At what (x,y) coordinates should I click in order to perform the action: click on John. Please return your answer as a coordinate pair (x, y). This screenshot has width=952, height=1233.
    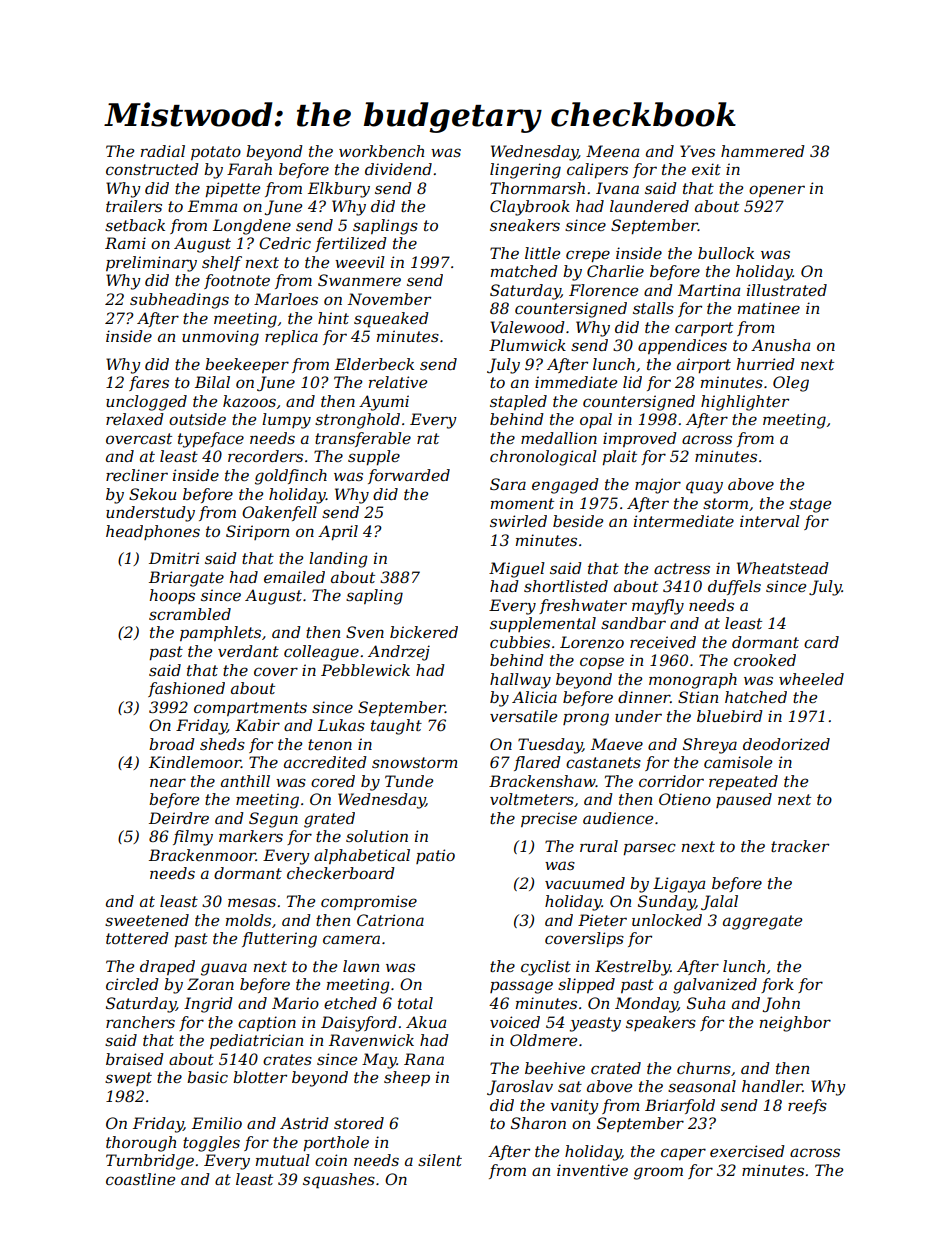
    Looking at the image, I should click on (781, 1004).
